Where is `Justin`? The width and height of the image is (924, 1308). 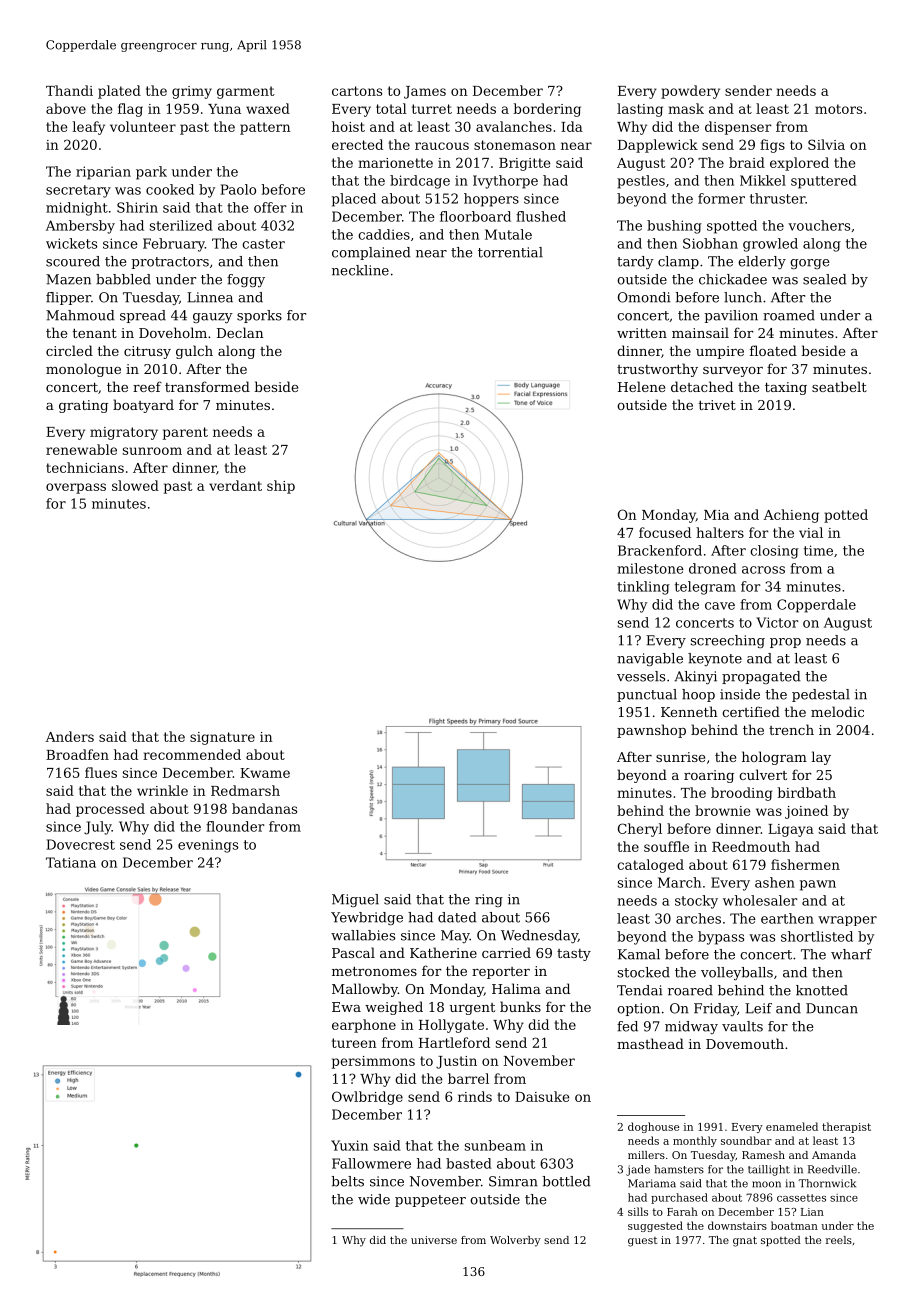 Justin is located at coordinates (456, 1062).
